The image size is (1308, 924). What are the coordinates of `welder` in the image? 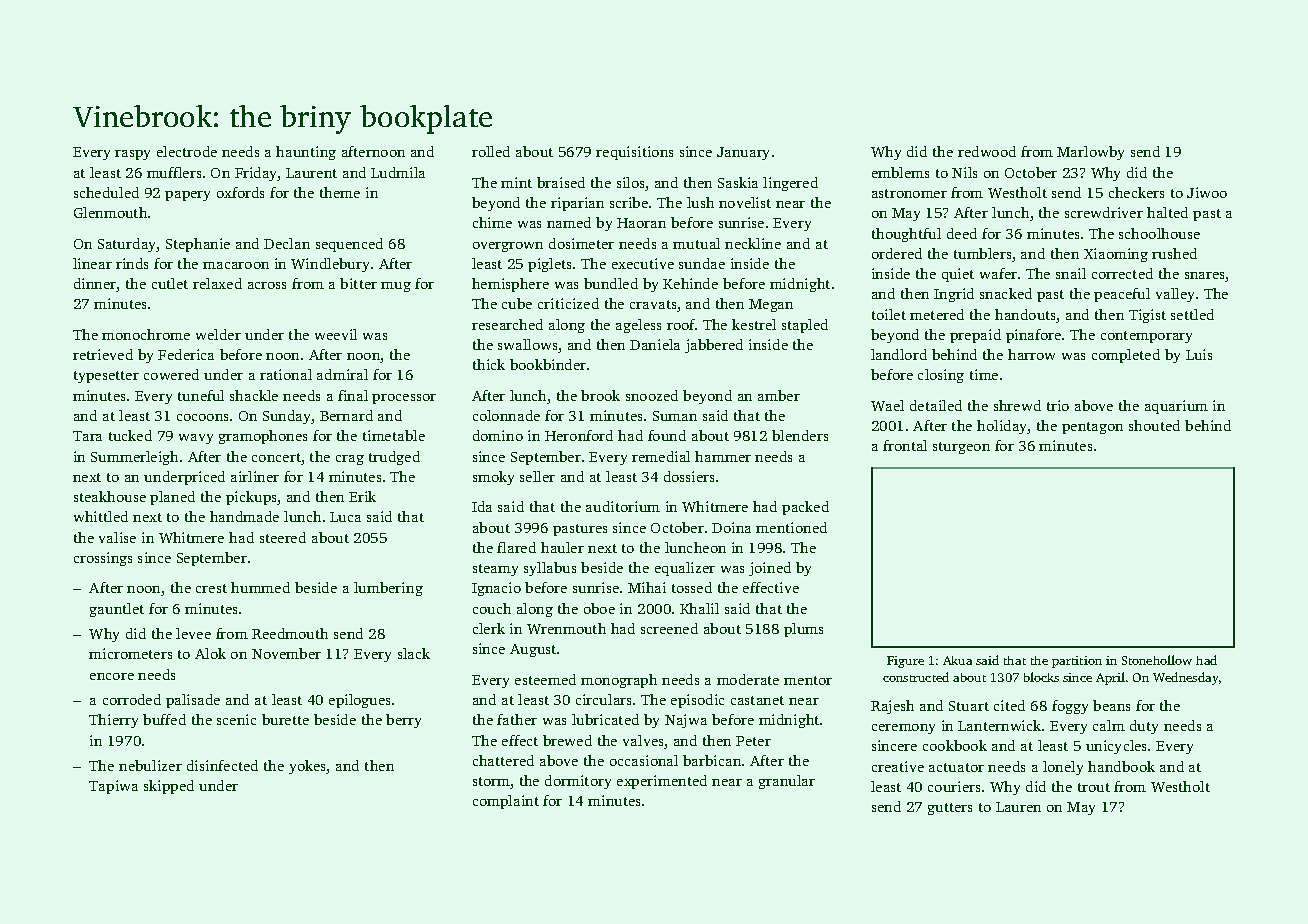 It's located at (218, 334).
